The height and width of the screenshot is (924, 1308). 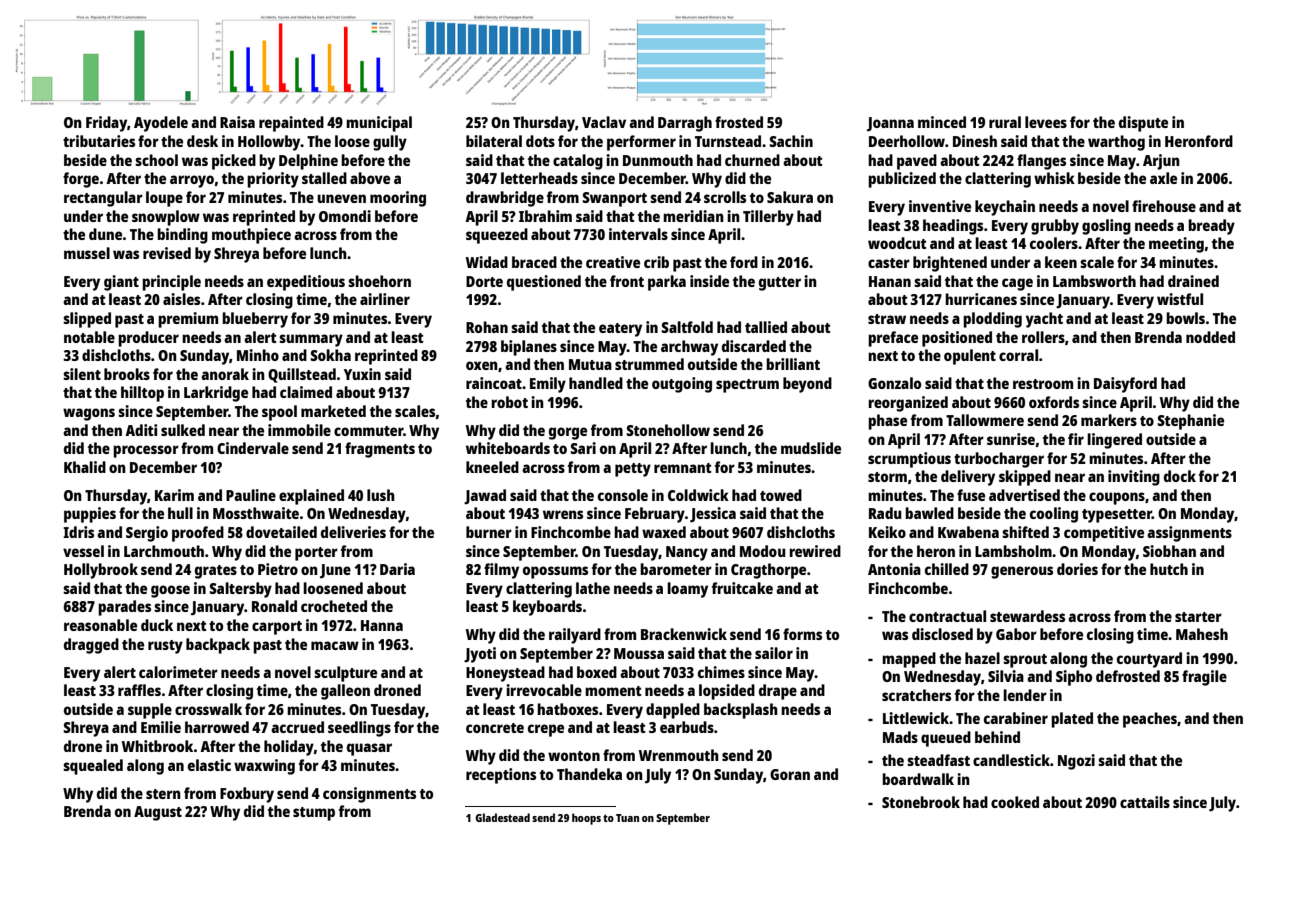 I want to click on fragments, so click(x=380, y=450).
